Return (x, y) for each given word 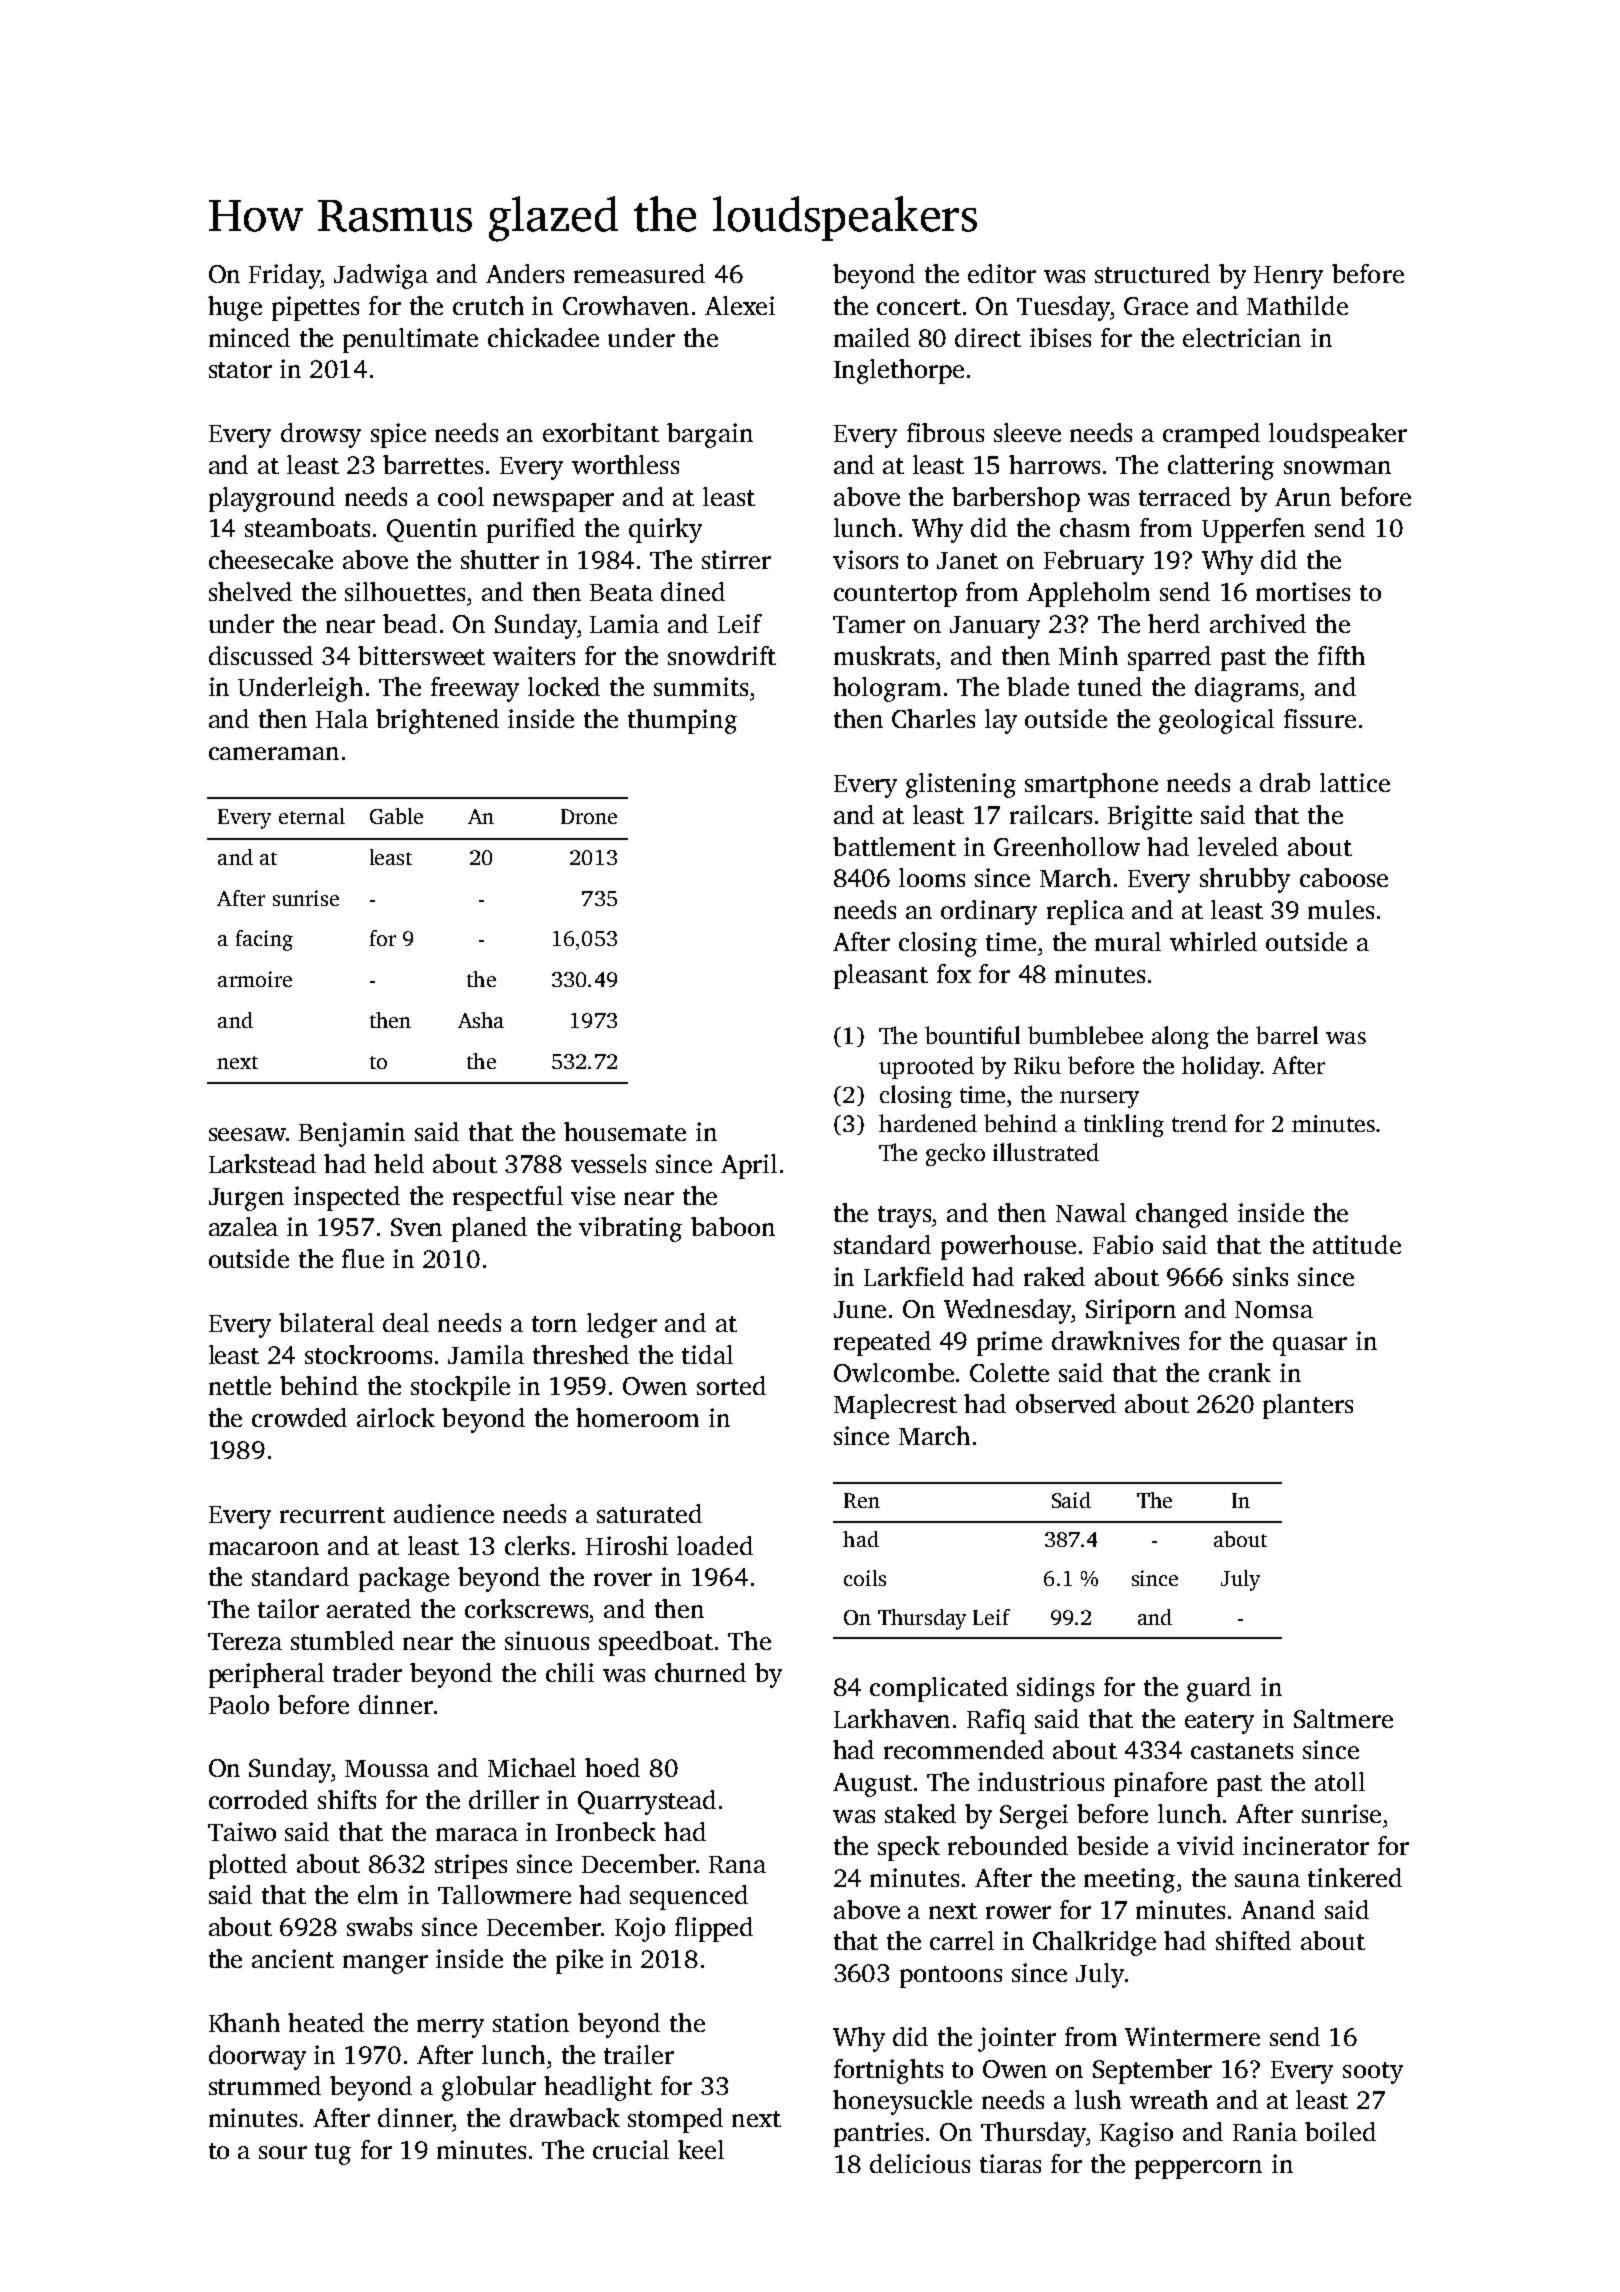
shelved (250, 591)
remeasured (639, 273)
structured (1152, 273)
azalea (243, 1226)
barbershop (1016, 499)
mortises (1303, 591)
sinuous (547, 1640)
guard (1219, 1689)
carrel (962, 1940)
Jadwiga (381, 276)
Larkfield (914, 1276)
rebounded (1008, 1845)
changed (1182, 1215)
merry (450, 2028)
